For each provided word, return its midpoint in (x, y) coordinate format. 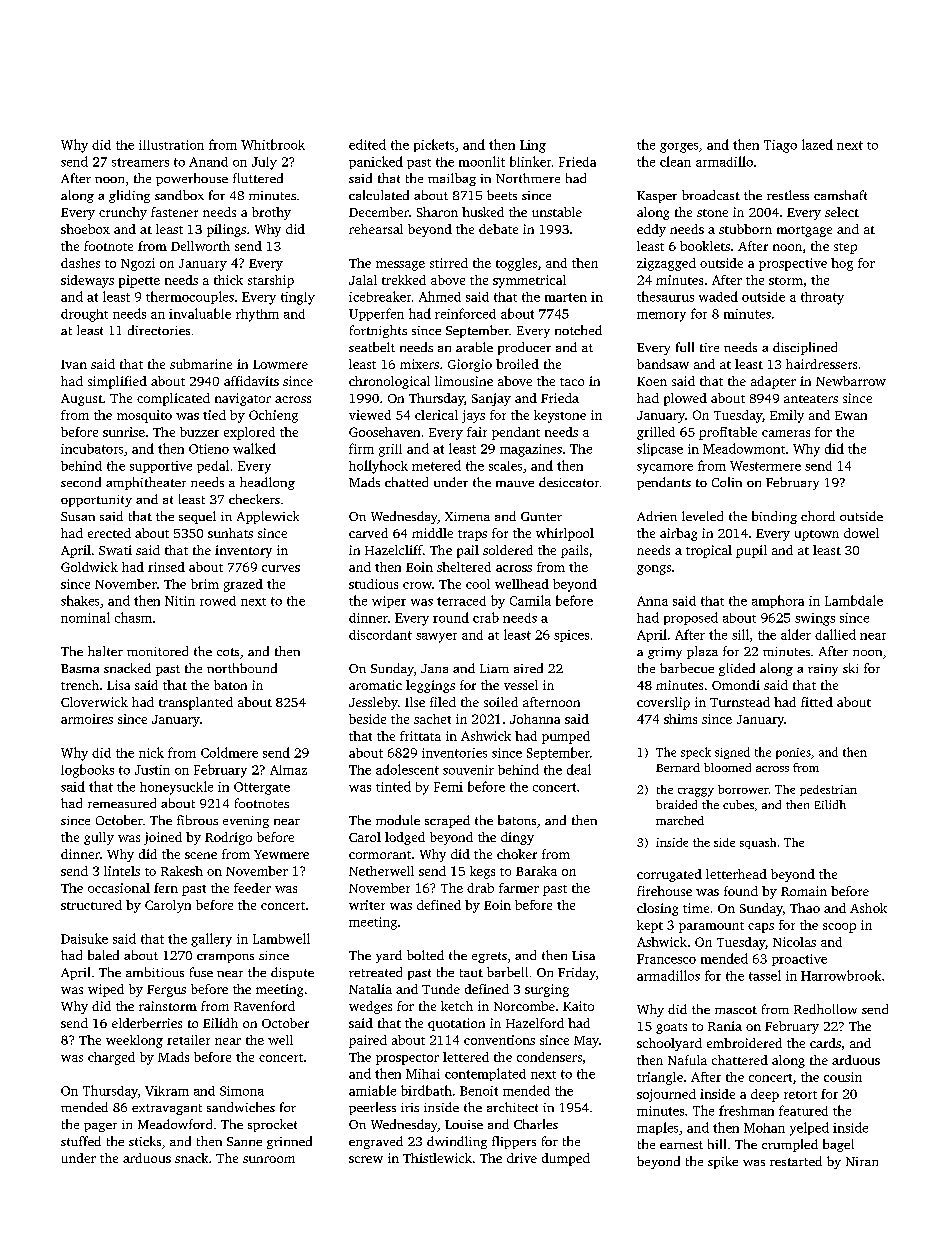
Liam (494, 668)
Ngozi (138, 264)
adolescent (407, 769)
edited (367, 144)
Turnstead (740, 702)
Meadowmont (744, 448)
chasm (133, 617)
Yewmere (281, 854)
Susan (78, 516)
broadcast (711, 195)
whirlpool (565, 534)
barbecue (687, 668)
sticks (145, 1141)
